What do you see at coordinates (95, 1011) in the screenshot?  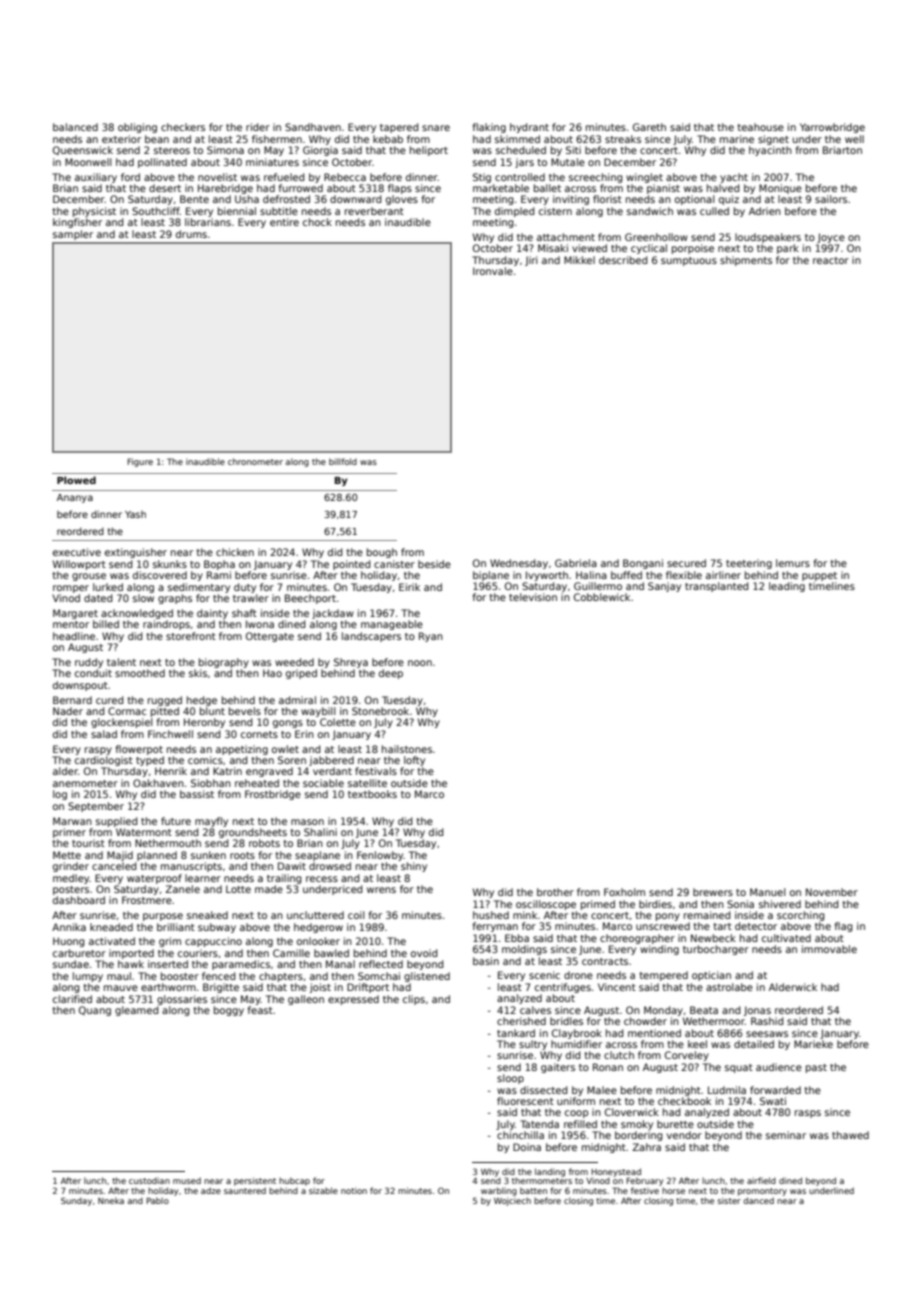 I see `Quang` at bounding box center [95, 1011].
